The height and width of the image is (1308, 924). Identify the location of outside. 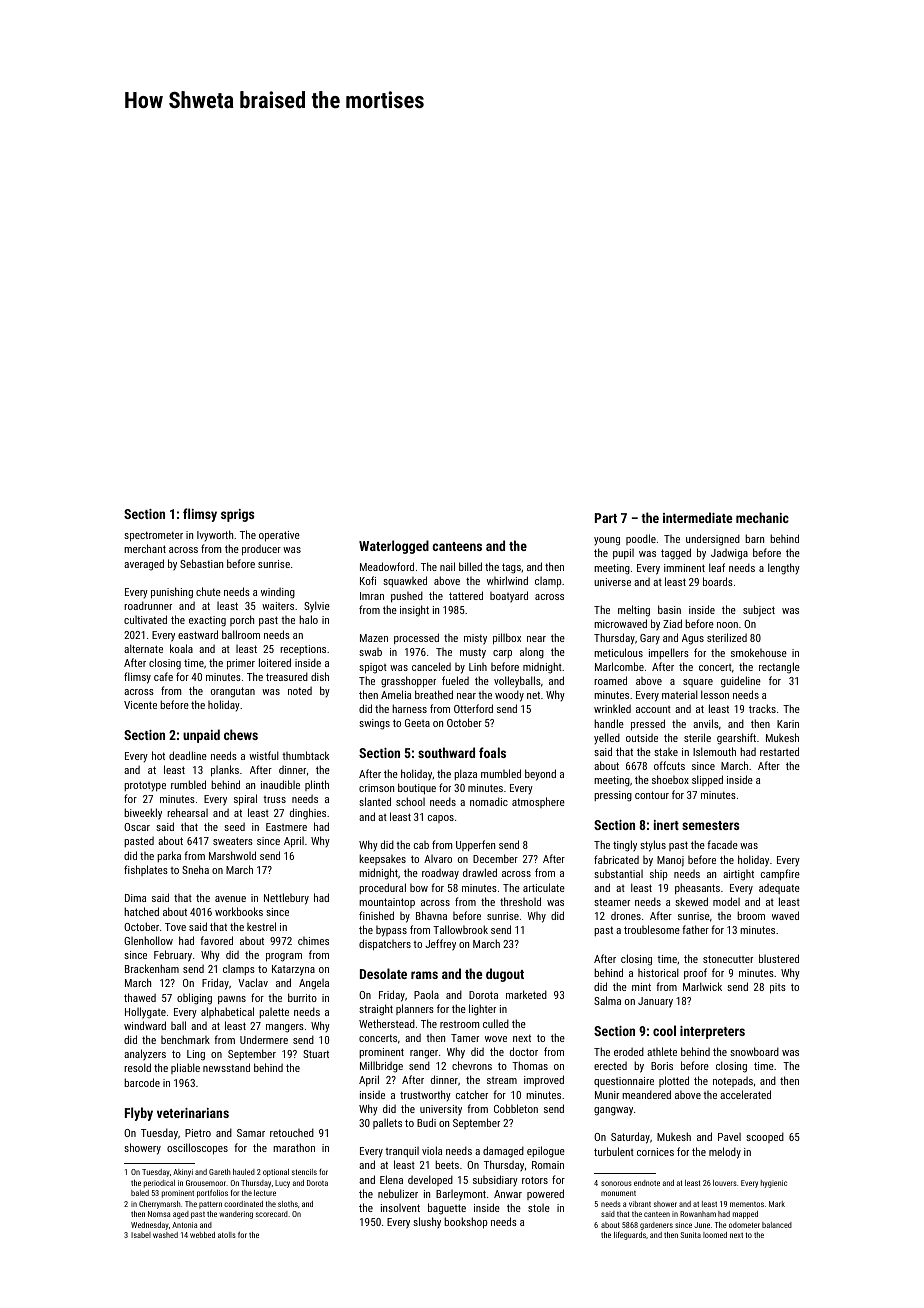
(642, 737).
